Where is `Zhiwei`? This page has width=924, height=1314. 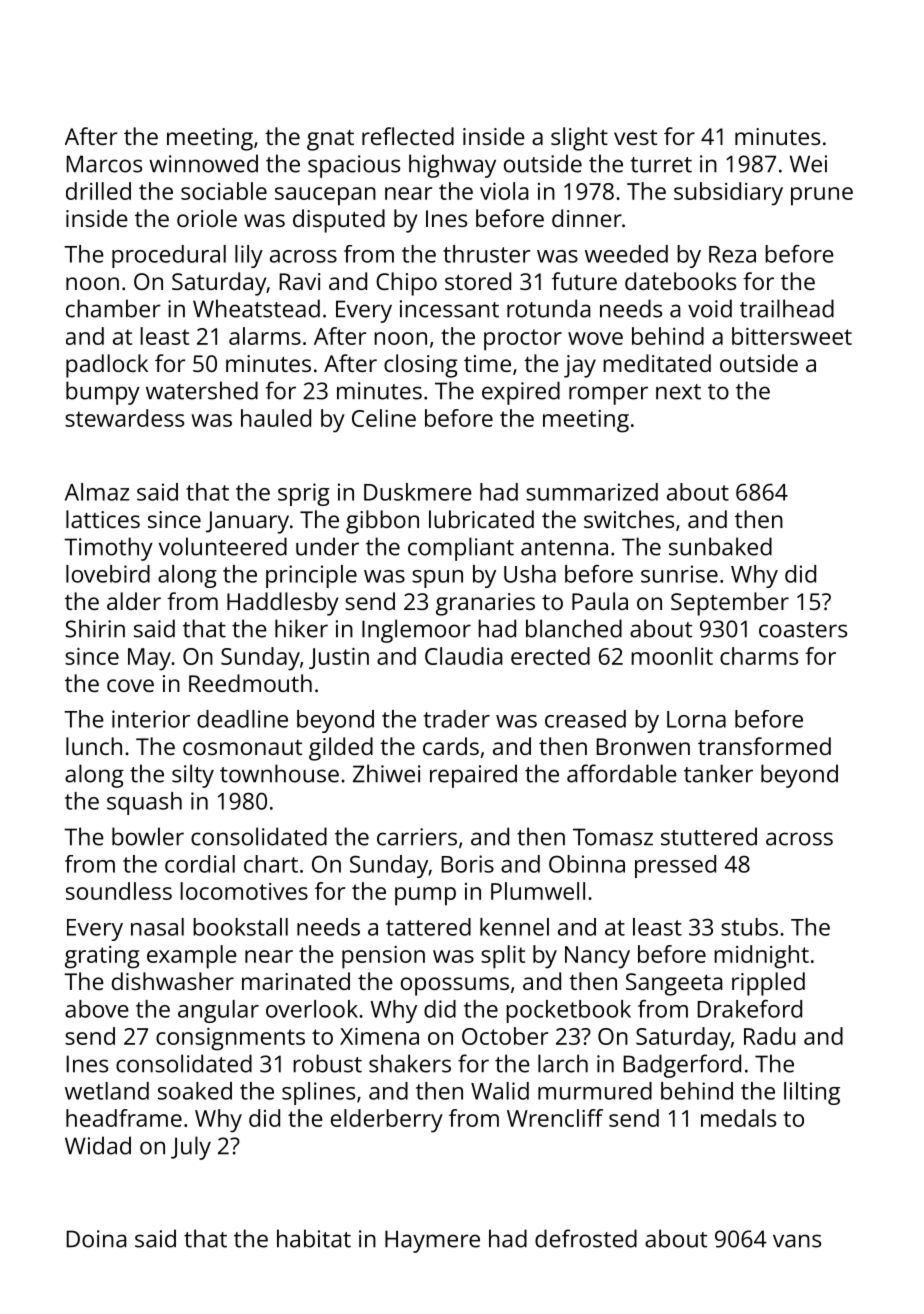
Zhiwei is located at coordinates (387, 773).
